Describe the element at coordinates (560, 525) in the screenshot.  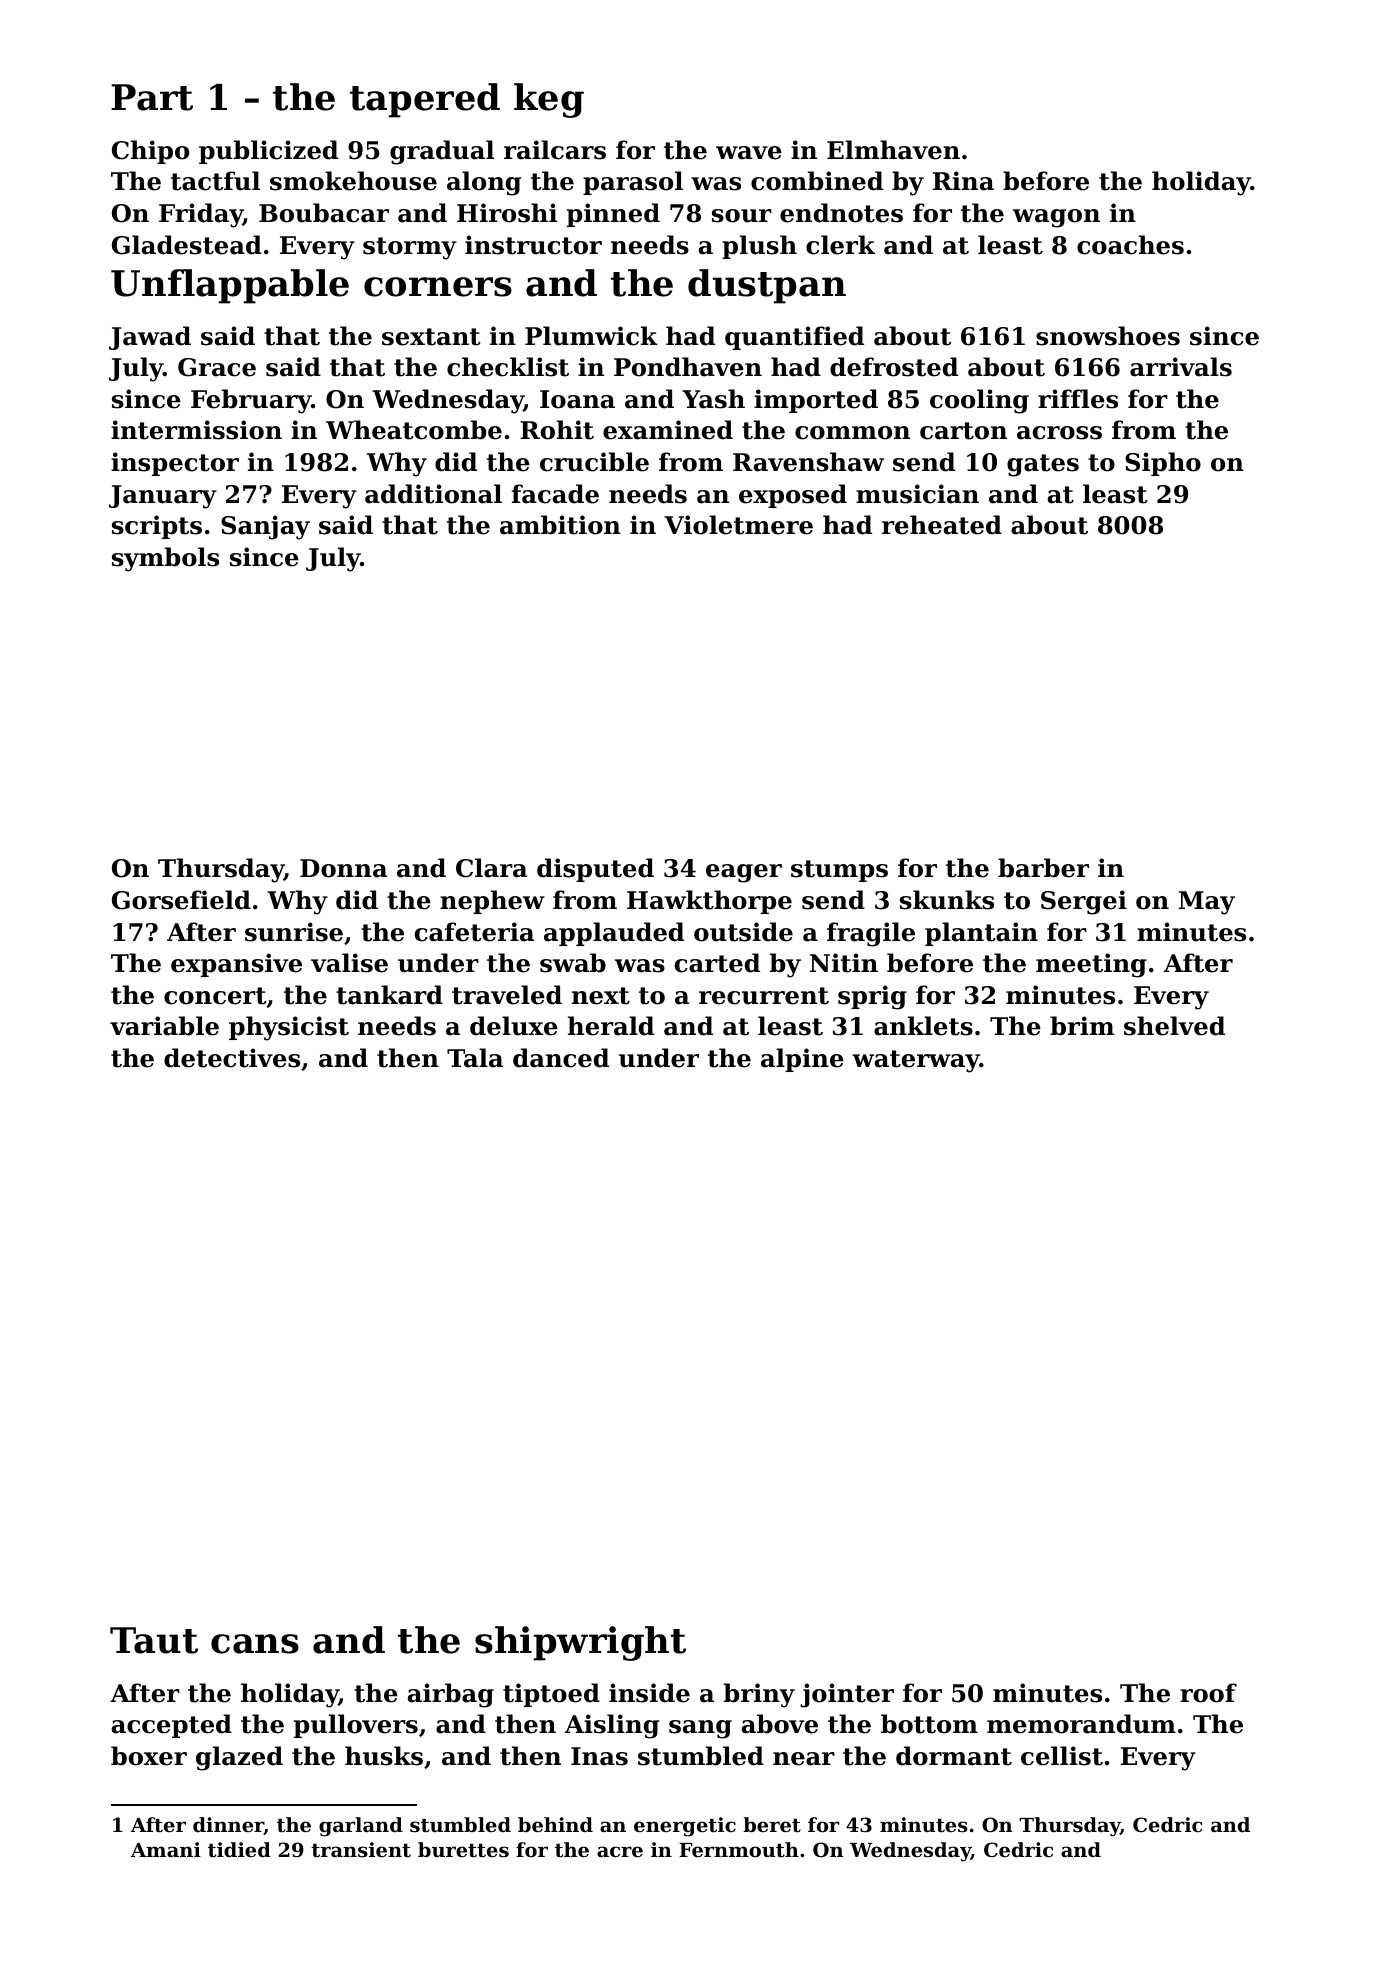
I see `ambition` at that location.
